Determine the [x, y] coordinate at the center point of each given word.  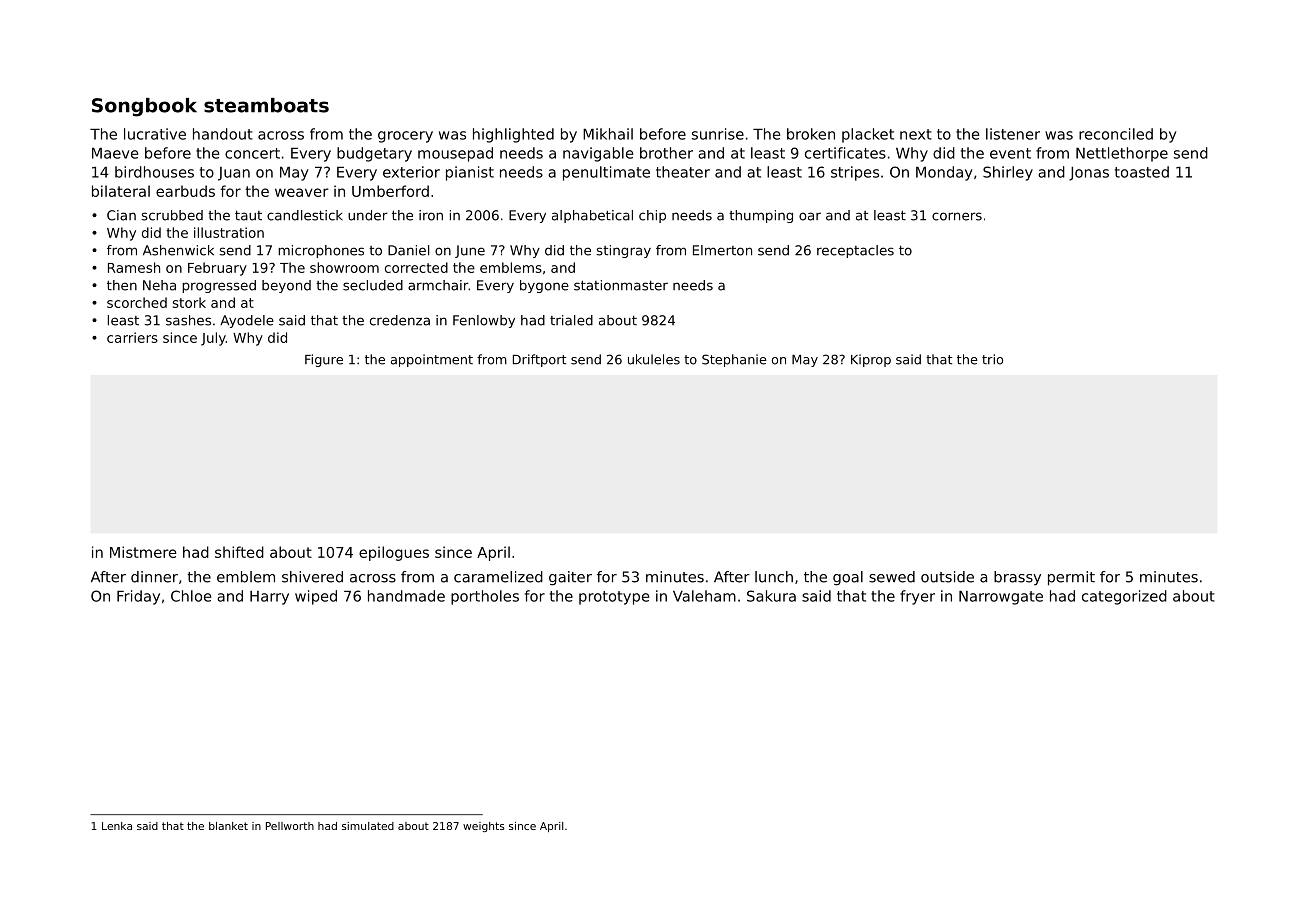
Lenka [117, 826]
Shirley [1008, 173]
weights [484, 827]
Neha [159, 285]
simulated [368, 826]
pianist [470, 173]
